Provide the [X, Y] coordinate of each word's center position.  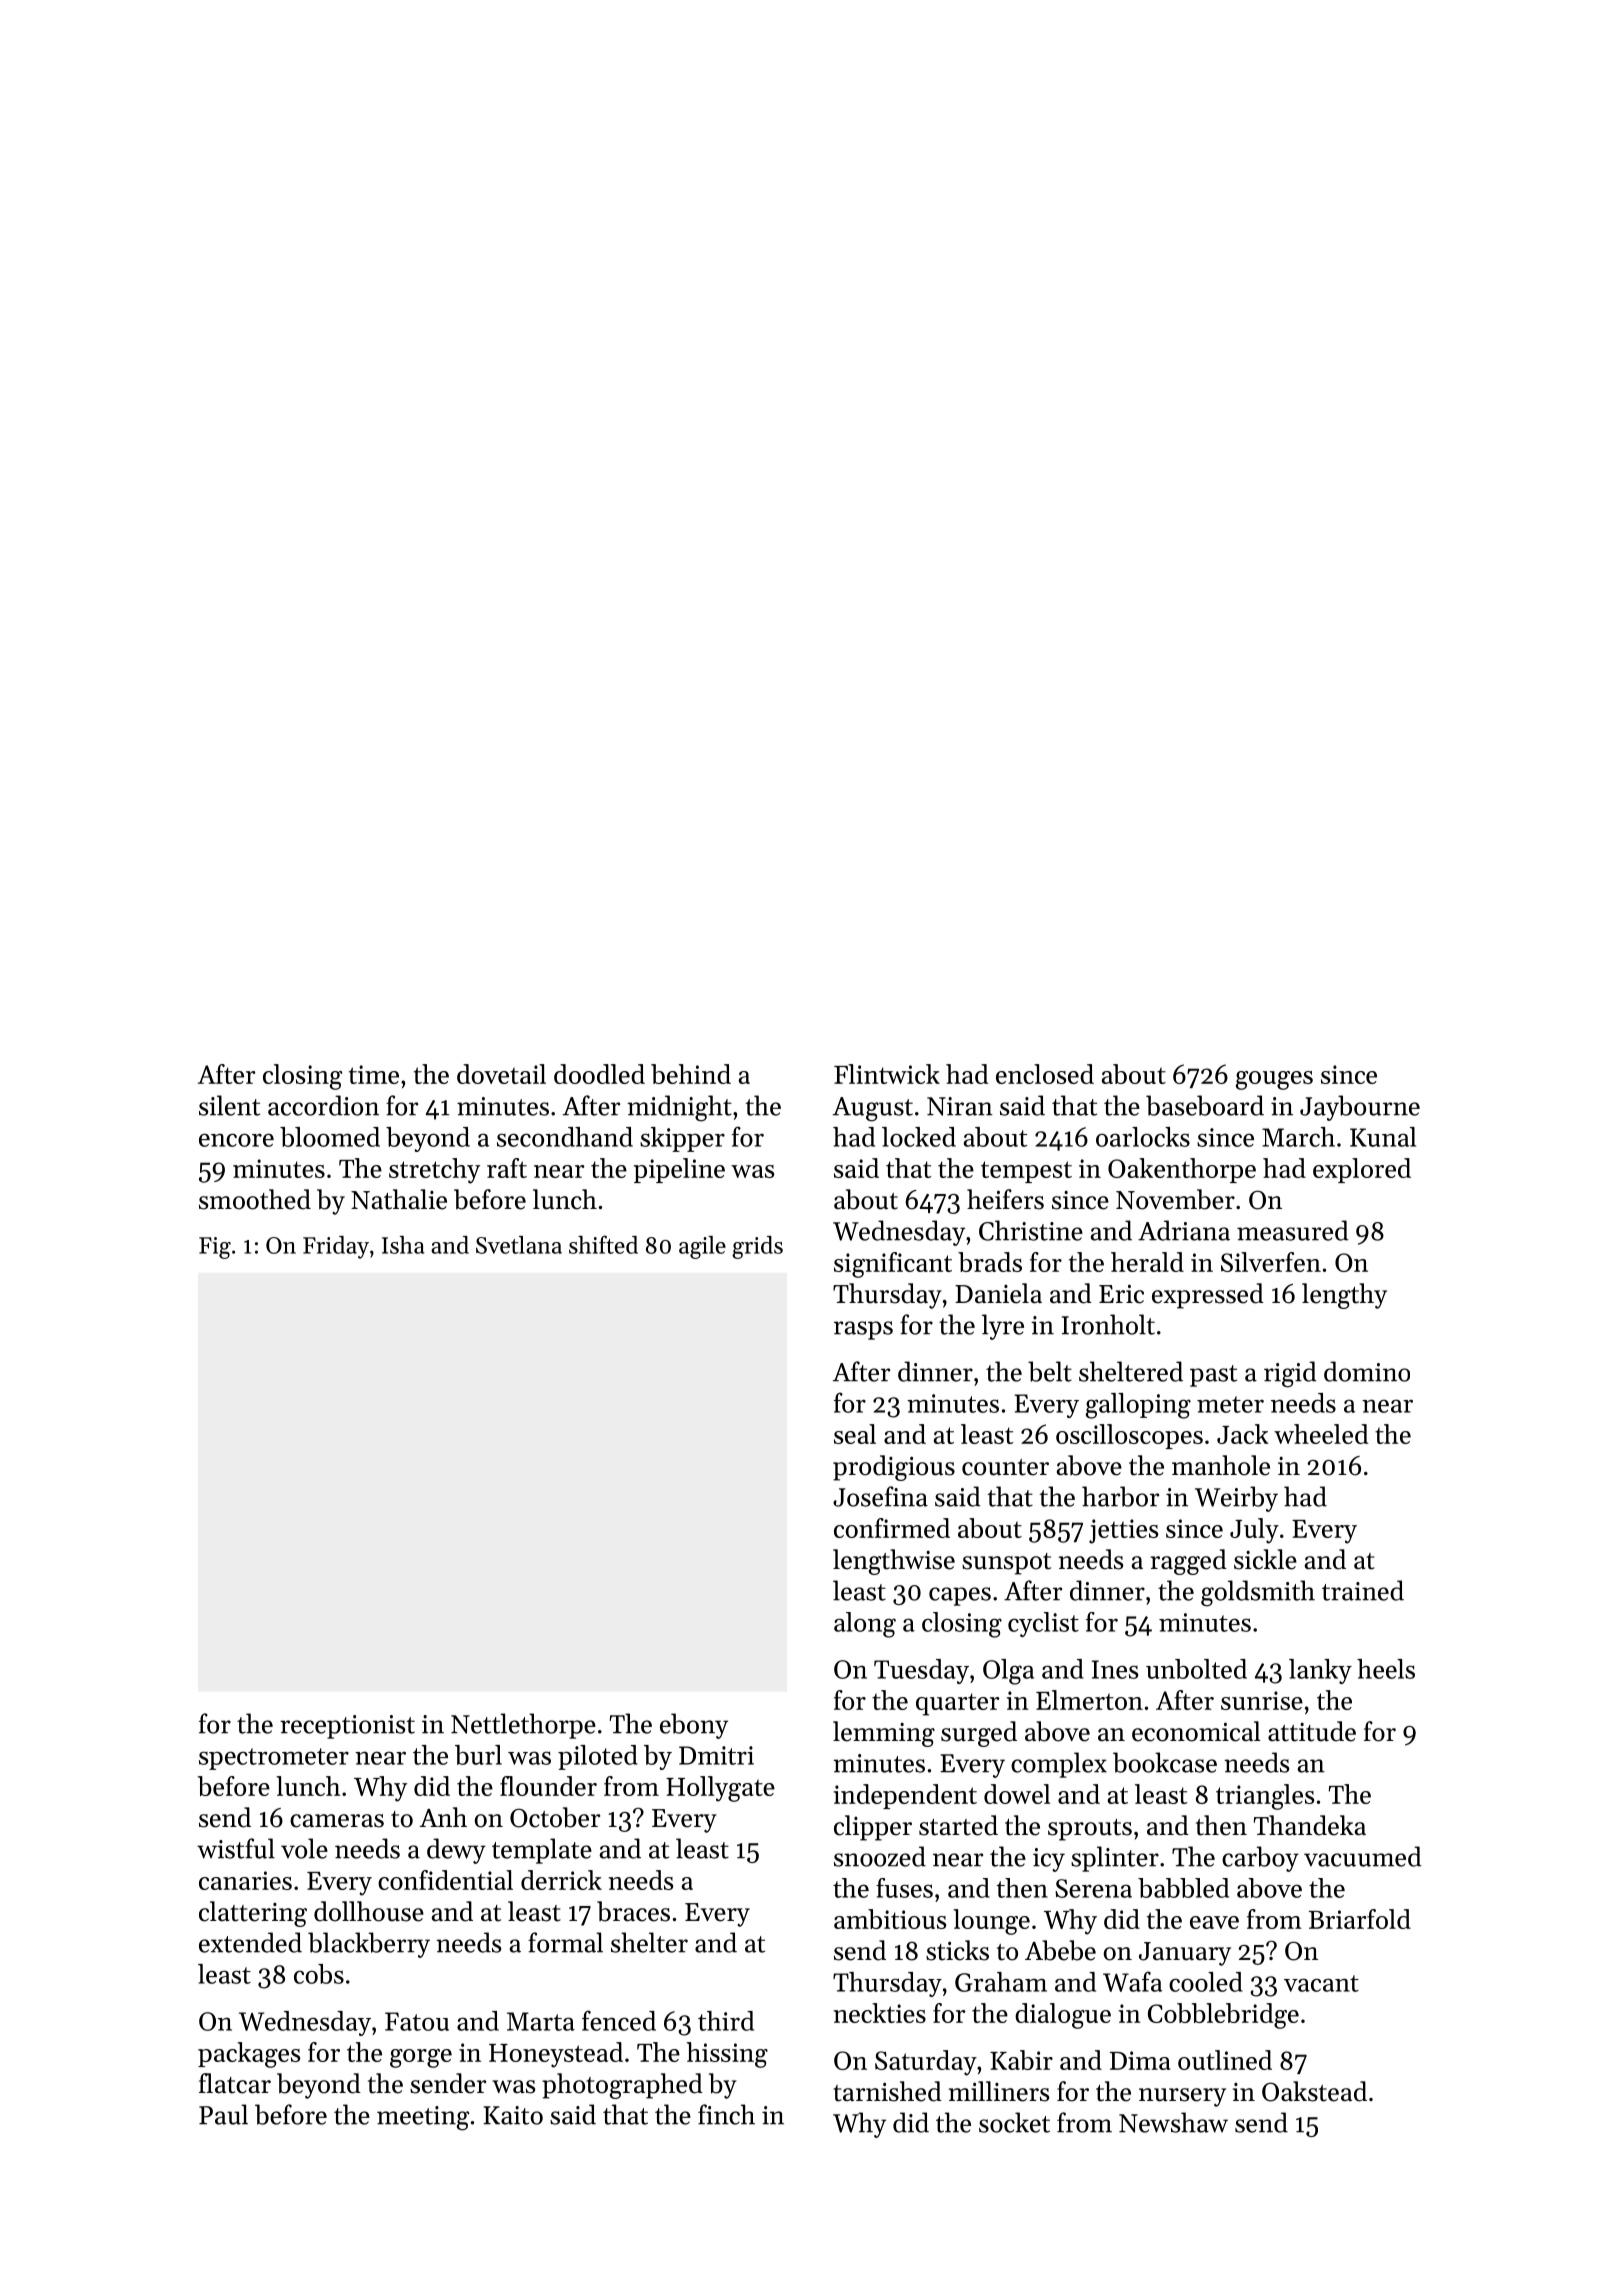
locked [919, 1137]
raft [507, 1168]
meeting [423, 2118]
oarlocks [1143, 1137]
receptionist [347, 1727]
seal [855, 1434]
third [726, 2021]
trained [1363, 1590]
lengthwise [894, 1562]
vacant [1321, 1983]
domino [1367, 1371]
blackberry [369, 1945]
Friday [336, 1247]
